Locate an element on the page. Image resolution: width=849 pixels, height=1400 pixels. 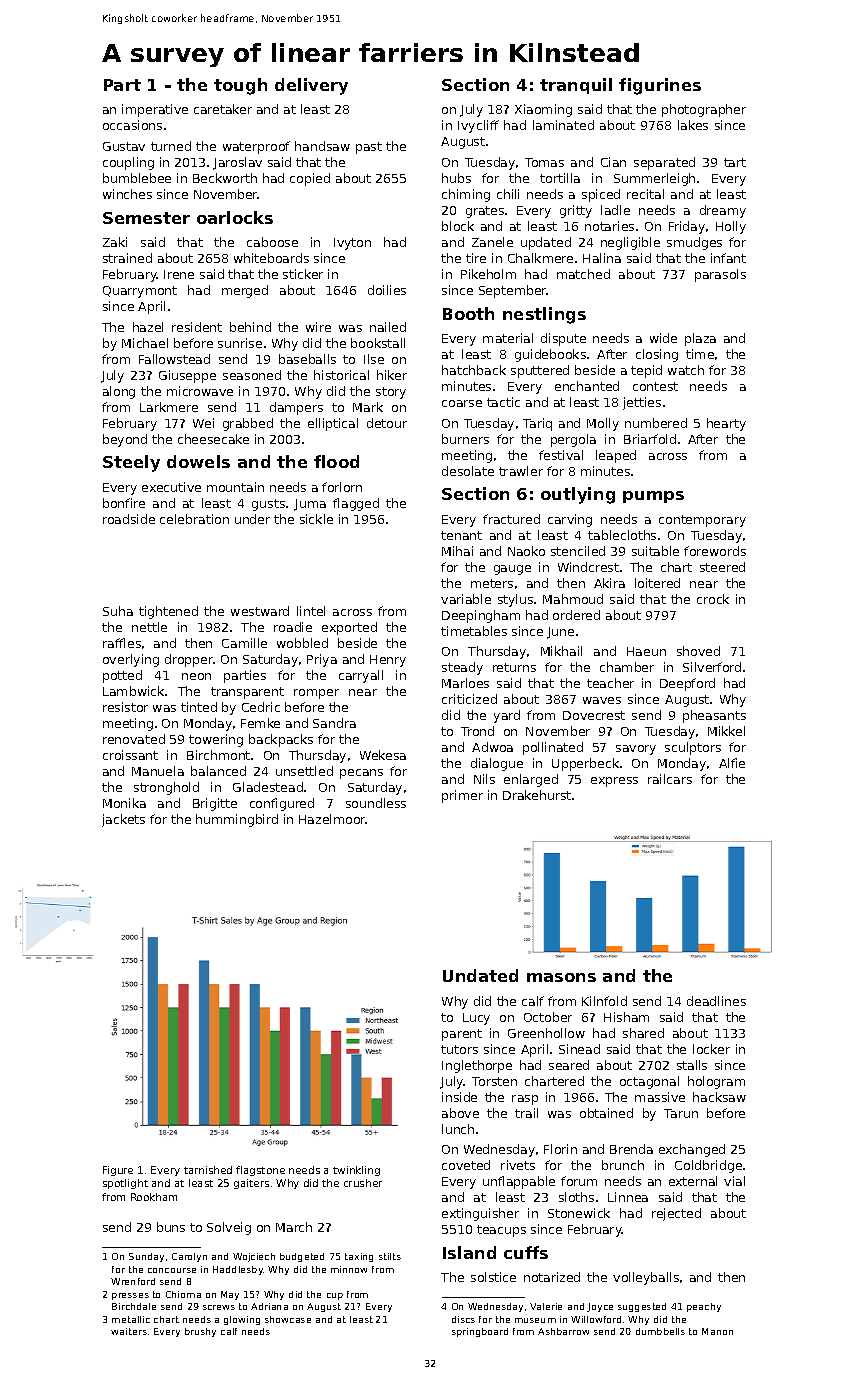
raffles is located at coordinates (122, 643).
